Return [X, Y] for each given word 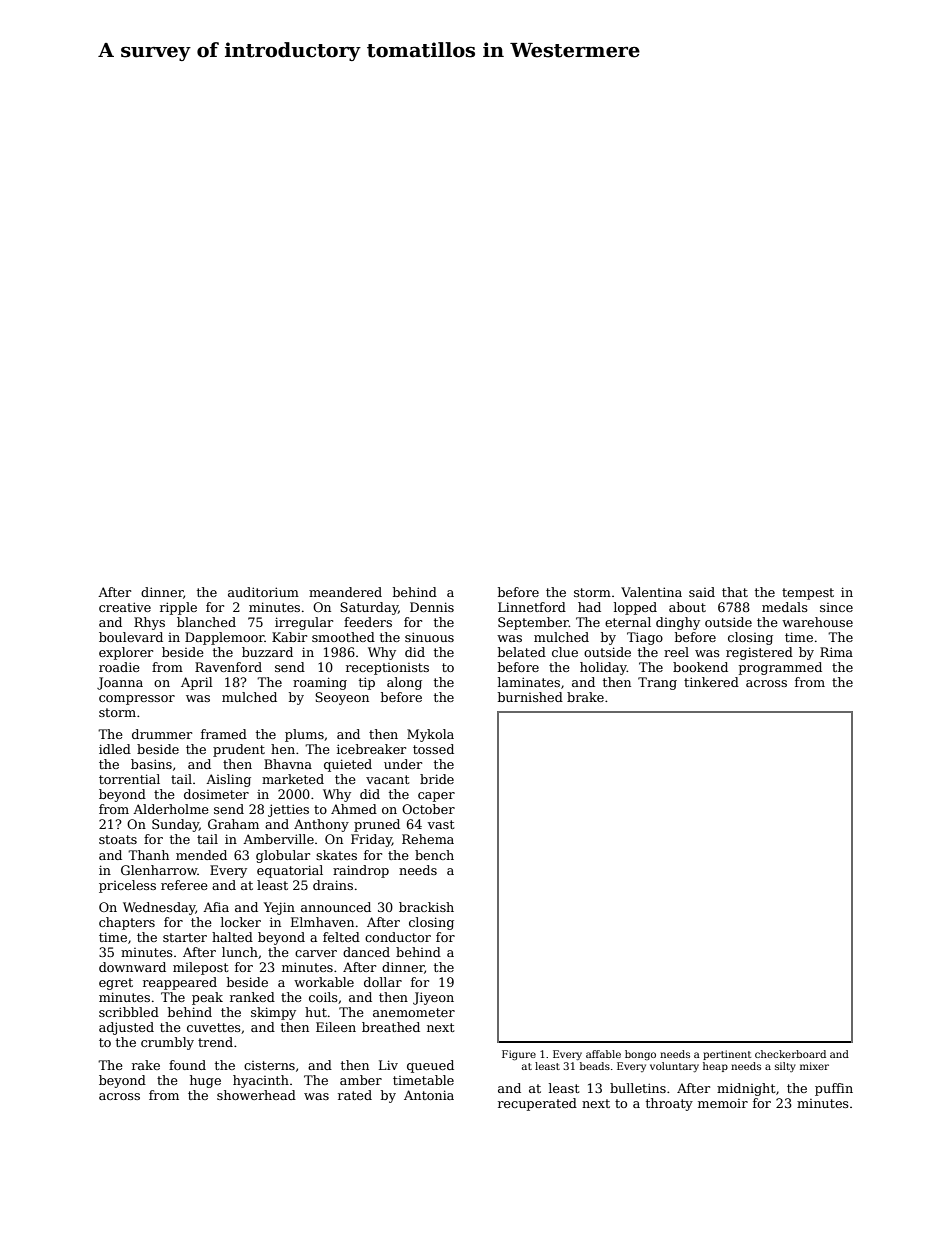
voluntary [674, 1067]
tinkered [711, 682]
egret [116, 984]
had [589, 607]
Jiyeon [433, 998]
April [197, 683]
